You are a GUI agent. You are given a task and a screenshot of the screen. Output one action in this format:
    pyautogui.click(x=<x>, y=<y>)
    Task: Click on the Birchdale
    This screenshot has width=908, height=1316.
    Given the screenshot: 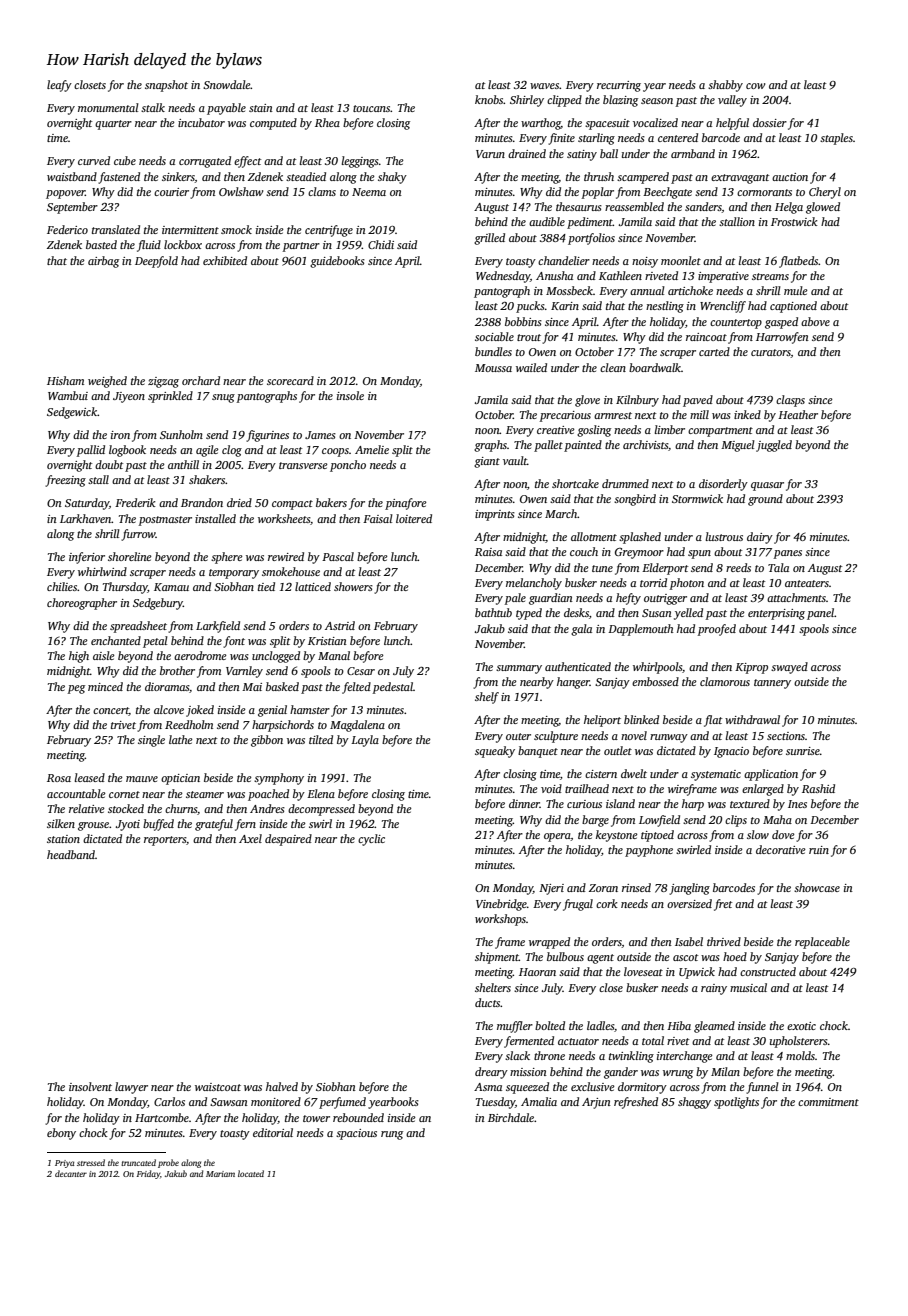 What is the action you would take?
    pyautogui.click(x=511, y=1117)
